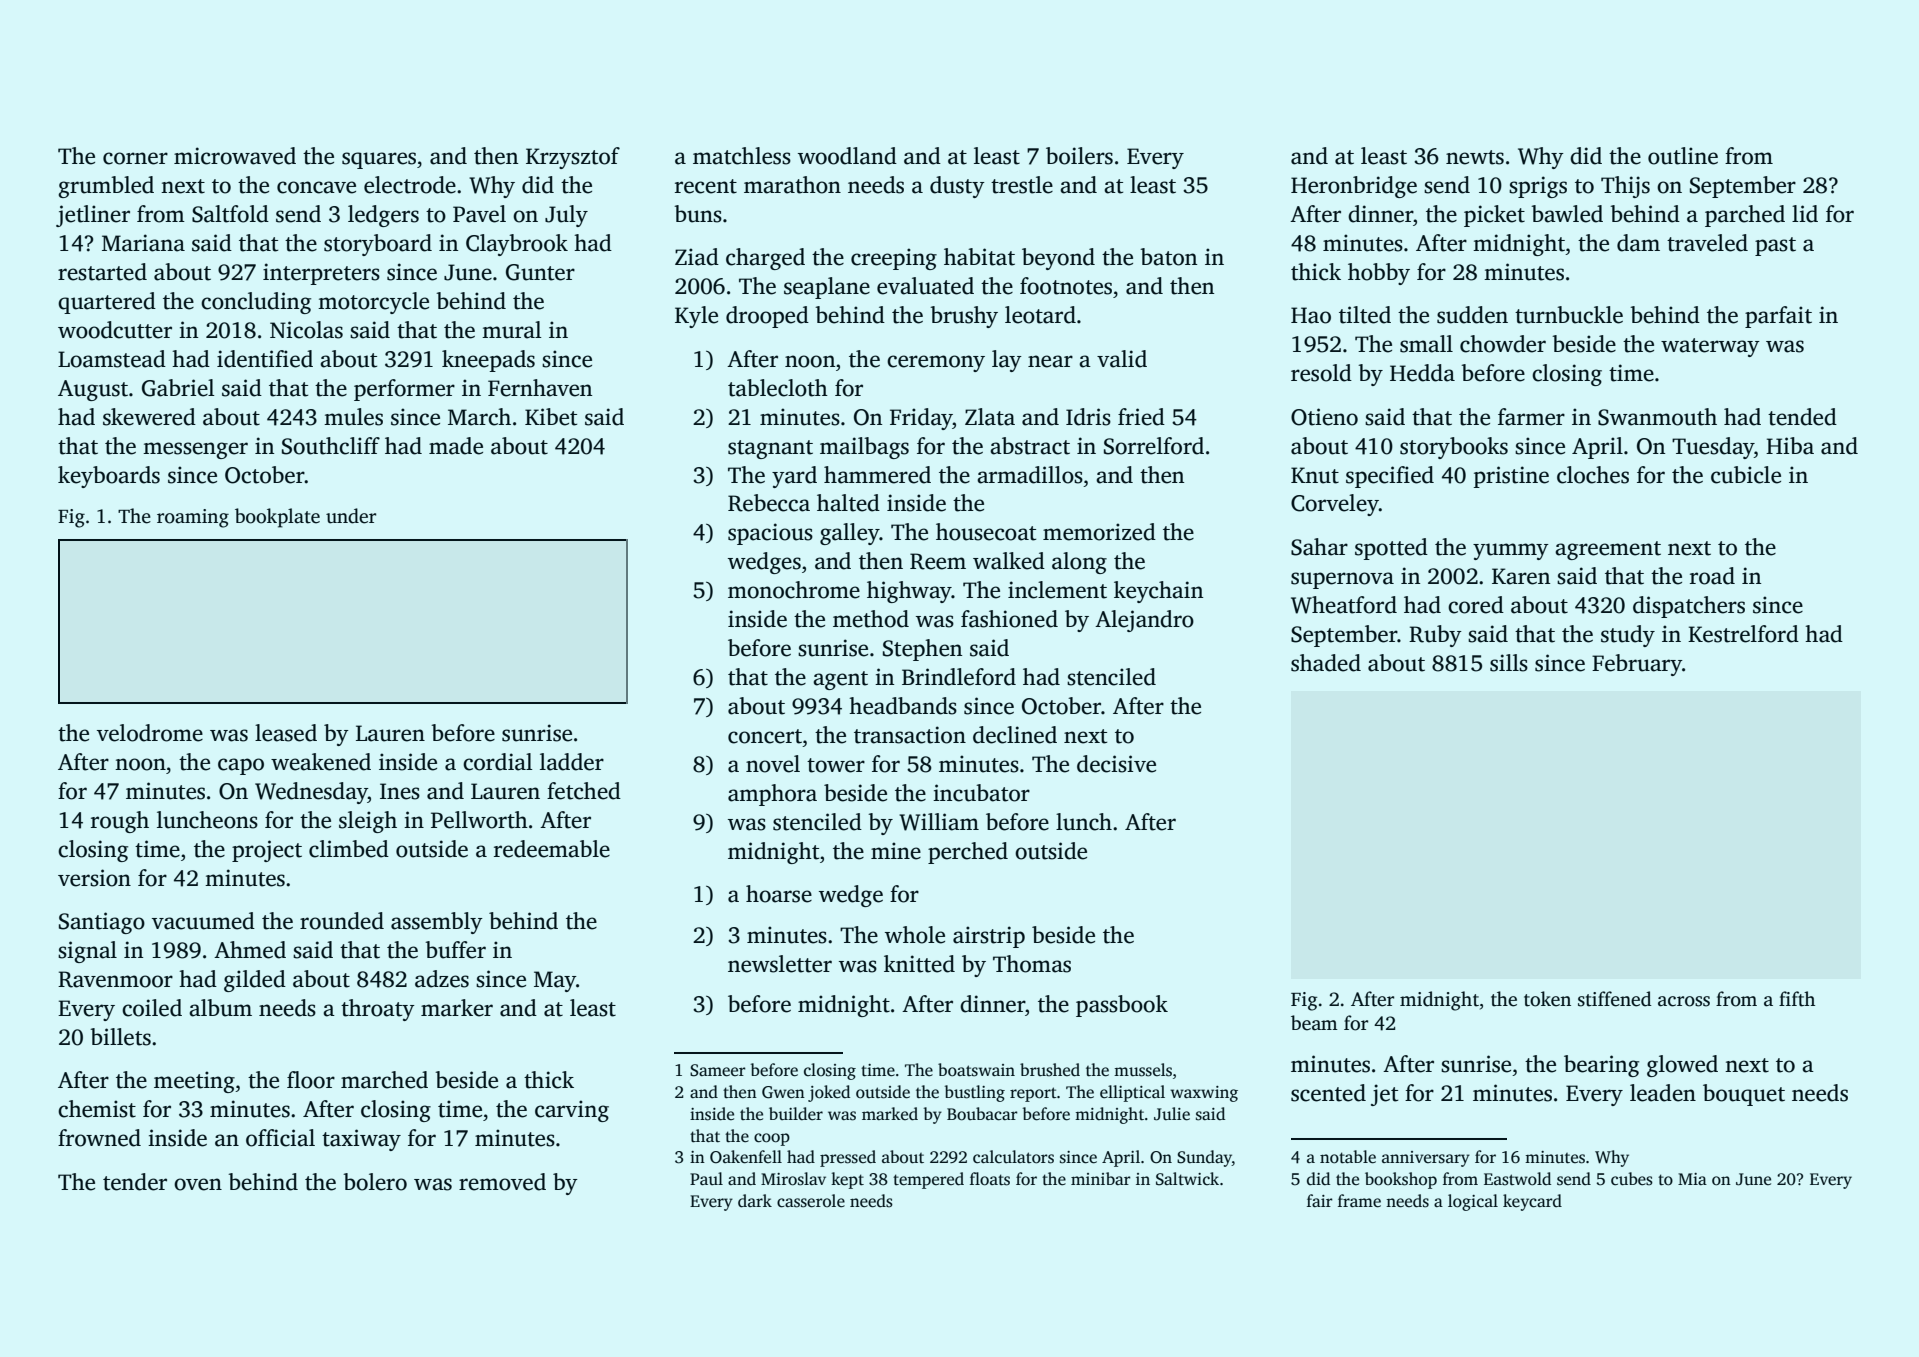  Describe the element at coordinates (437, 923) in the screenshot. I see `assembly` at that location.
